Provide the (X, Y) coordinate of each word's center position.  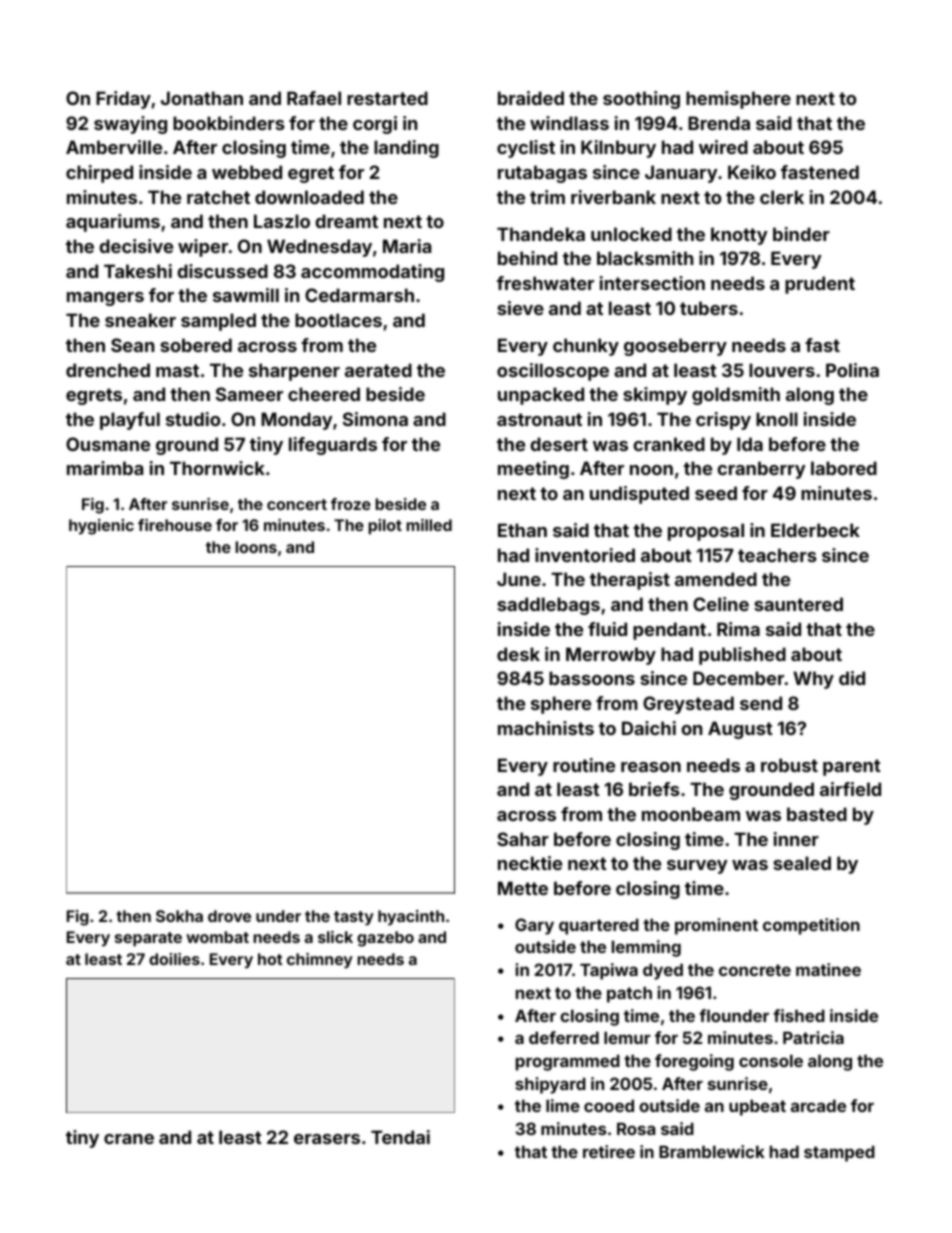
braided (531, 98)
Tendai (400, 1137)
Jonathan (202, 98)
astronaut (539, 419)
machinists (546, 728)
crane (129, 1139)
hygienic (101, 527)
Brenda (719, 123)
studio (193, 419)
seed (716, 493)
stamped (839, 1153)
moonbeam (691, 814)
